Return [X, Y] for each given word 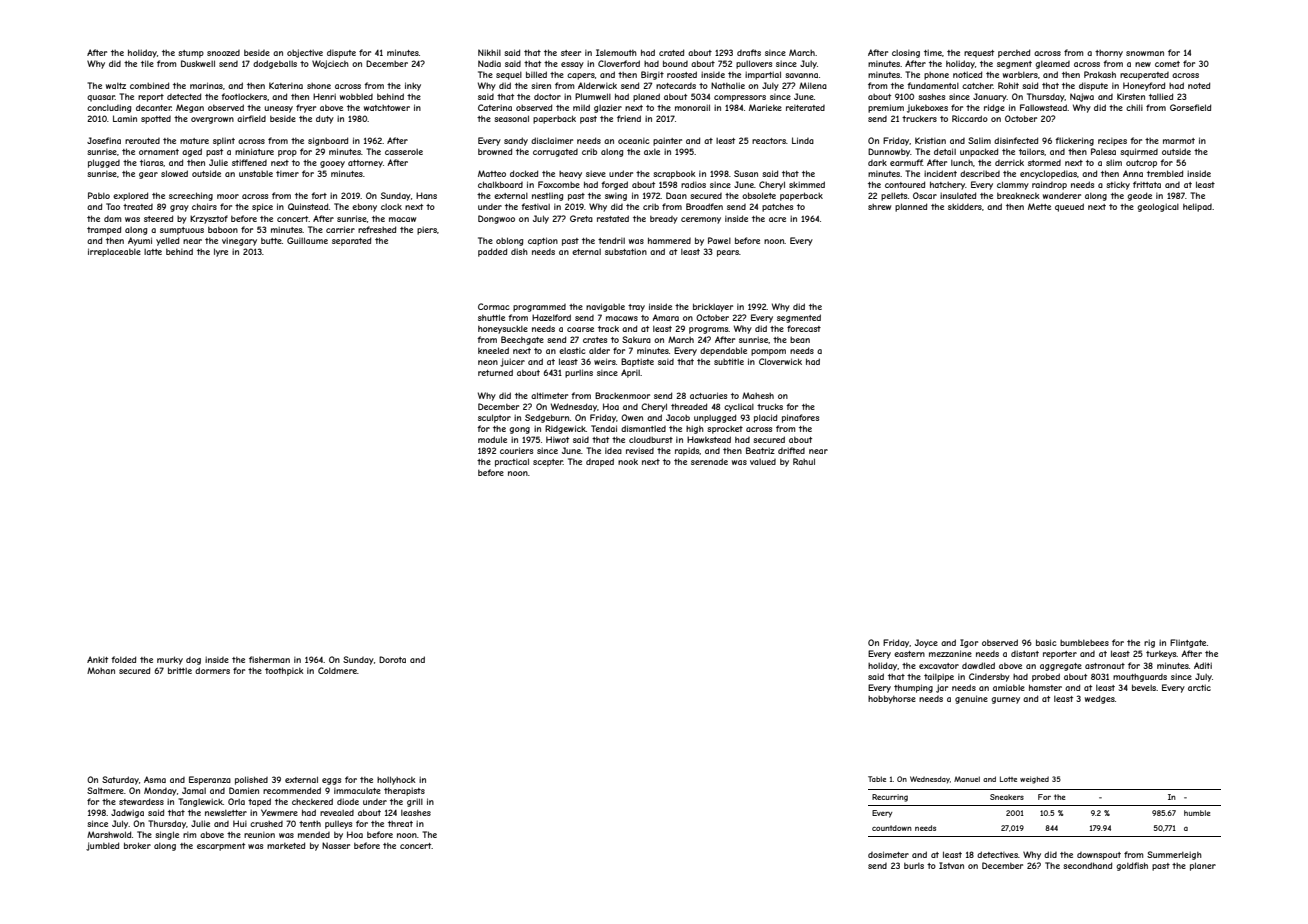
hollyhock [396, 780]
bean [800, 340]
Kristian [930, 140]
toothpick [284, 671]
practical [512, 462]
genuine [971, 699]
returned [495, 372]
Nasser [336, 845]
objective [305, 53]
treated [138, 207]
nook [628, 461]
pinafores [800, 418]
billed [536, 74]
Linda [803, 140]
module [492, 439]
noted [1199, 85]
